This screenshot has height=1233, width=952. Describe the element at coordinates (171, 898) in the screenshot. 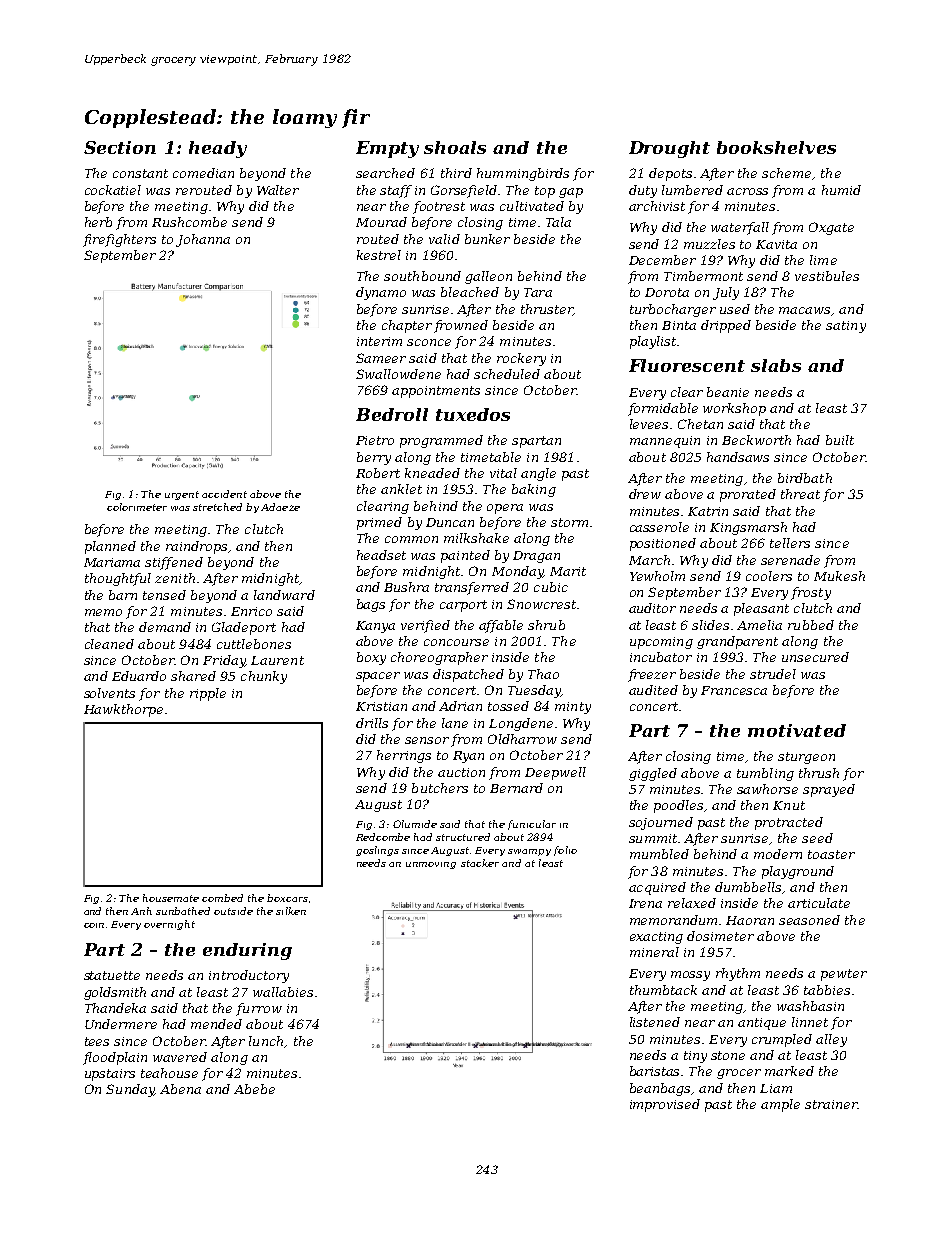

I see `housemate` at that location.
